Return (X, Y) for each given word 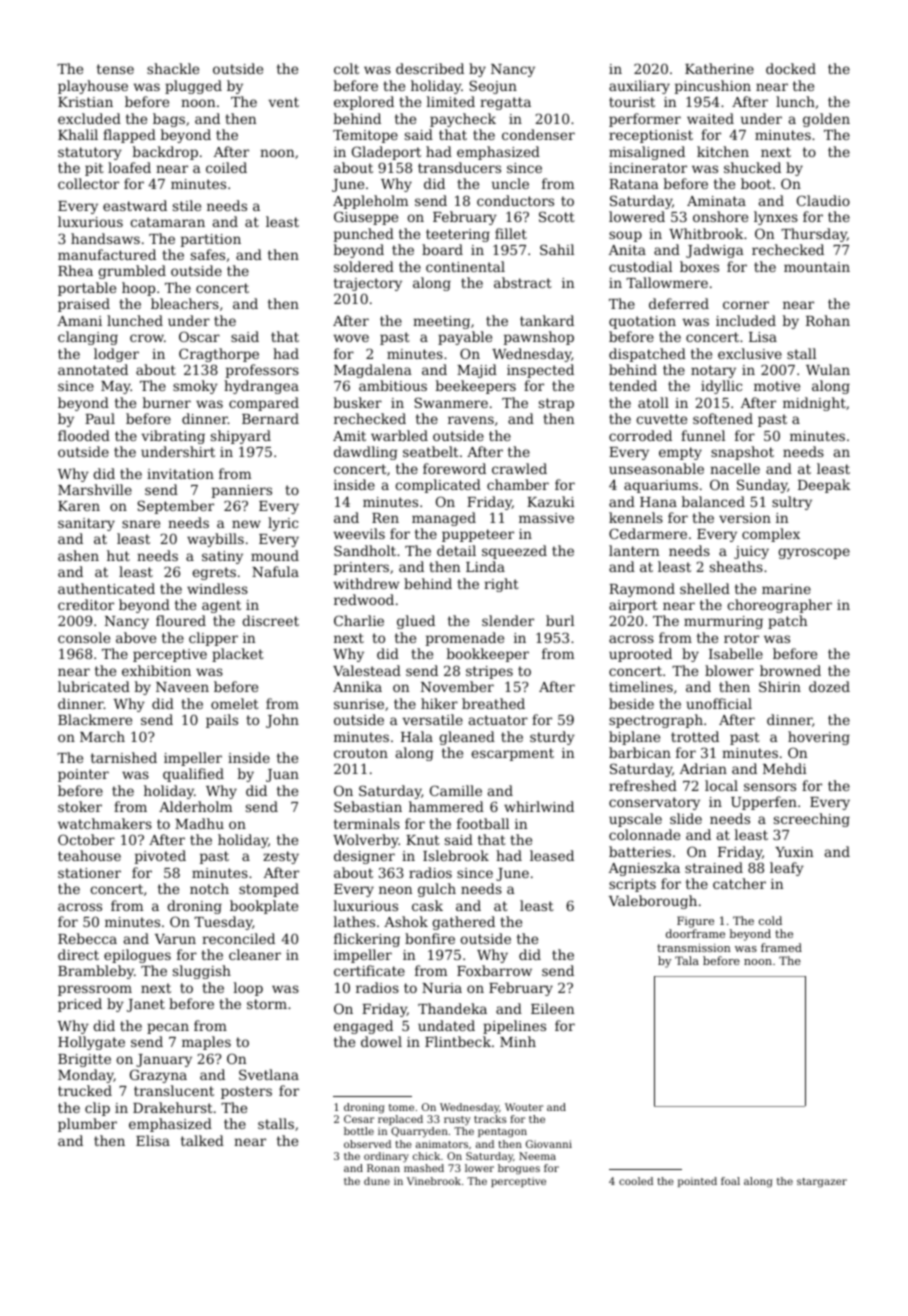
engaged (363, 1027)
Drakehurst (173, 1107)
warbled (399, 435)
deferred (679, 303)
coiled (226, 167)
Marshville (95, 489)
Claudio (823, 200)
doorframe (695, 933)
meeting (441, 322)
